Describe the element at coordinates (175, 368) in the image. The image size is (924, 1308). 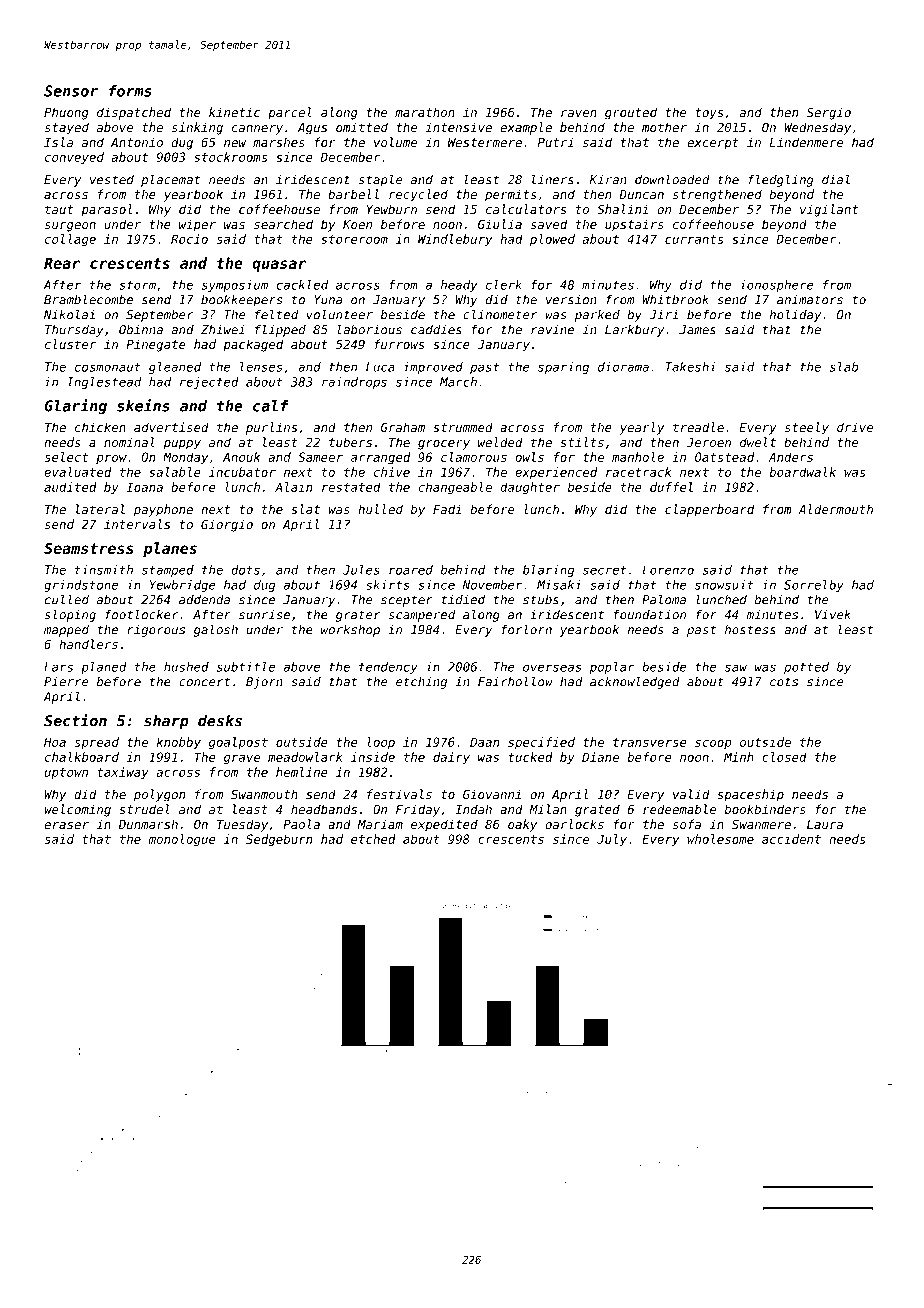
I see `gleaned` at that location.
